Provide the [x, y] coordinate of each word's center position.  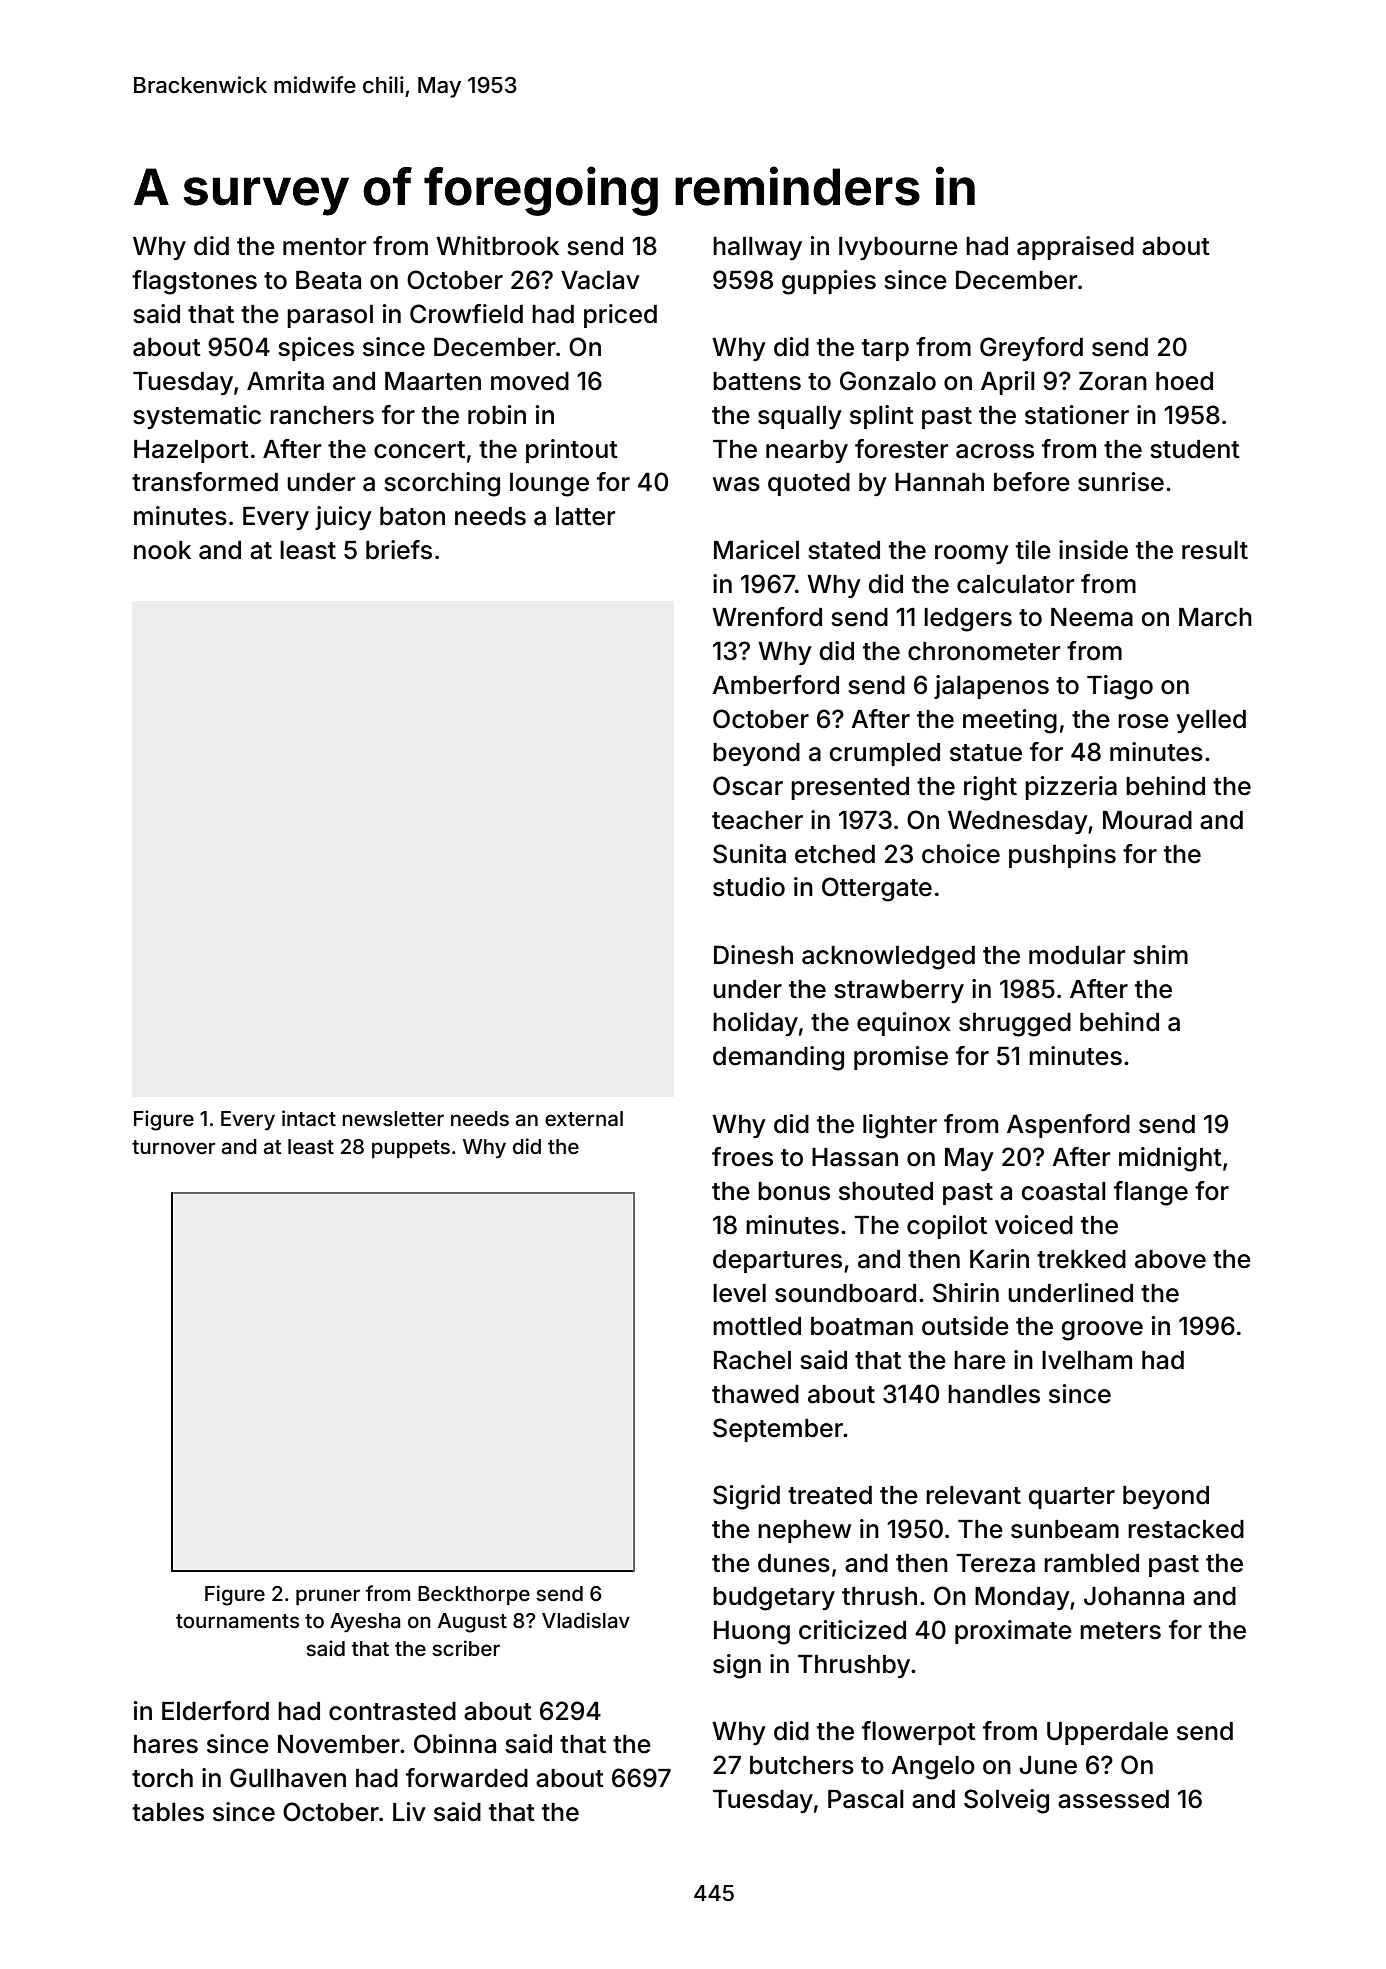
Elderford [215, 1711]
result [1215, 550]
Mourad [1147, 820]
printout [572, 451]
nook [162, 550]
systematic [197, 417]
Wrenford [767, 617]
